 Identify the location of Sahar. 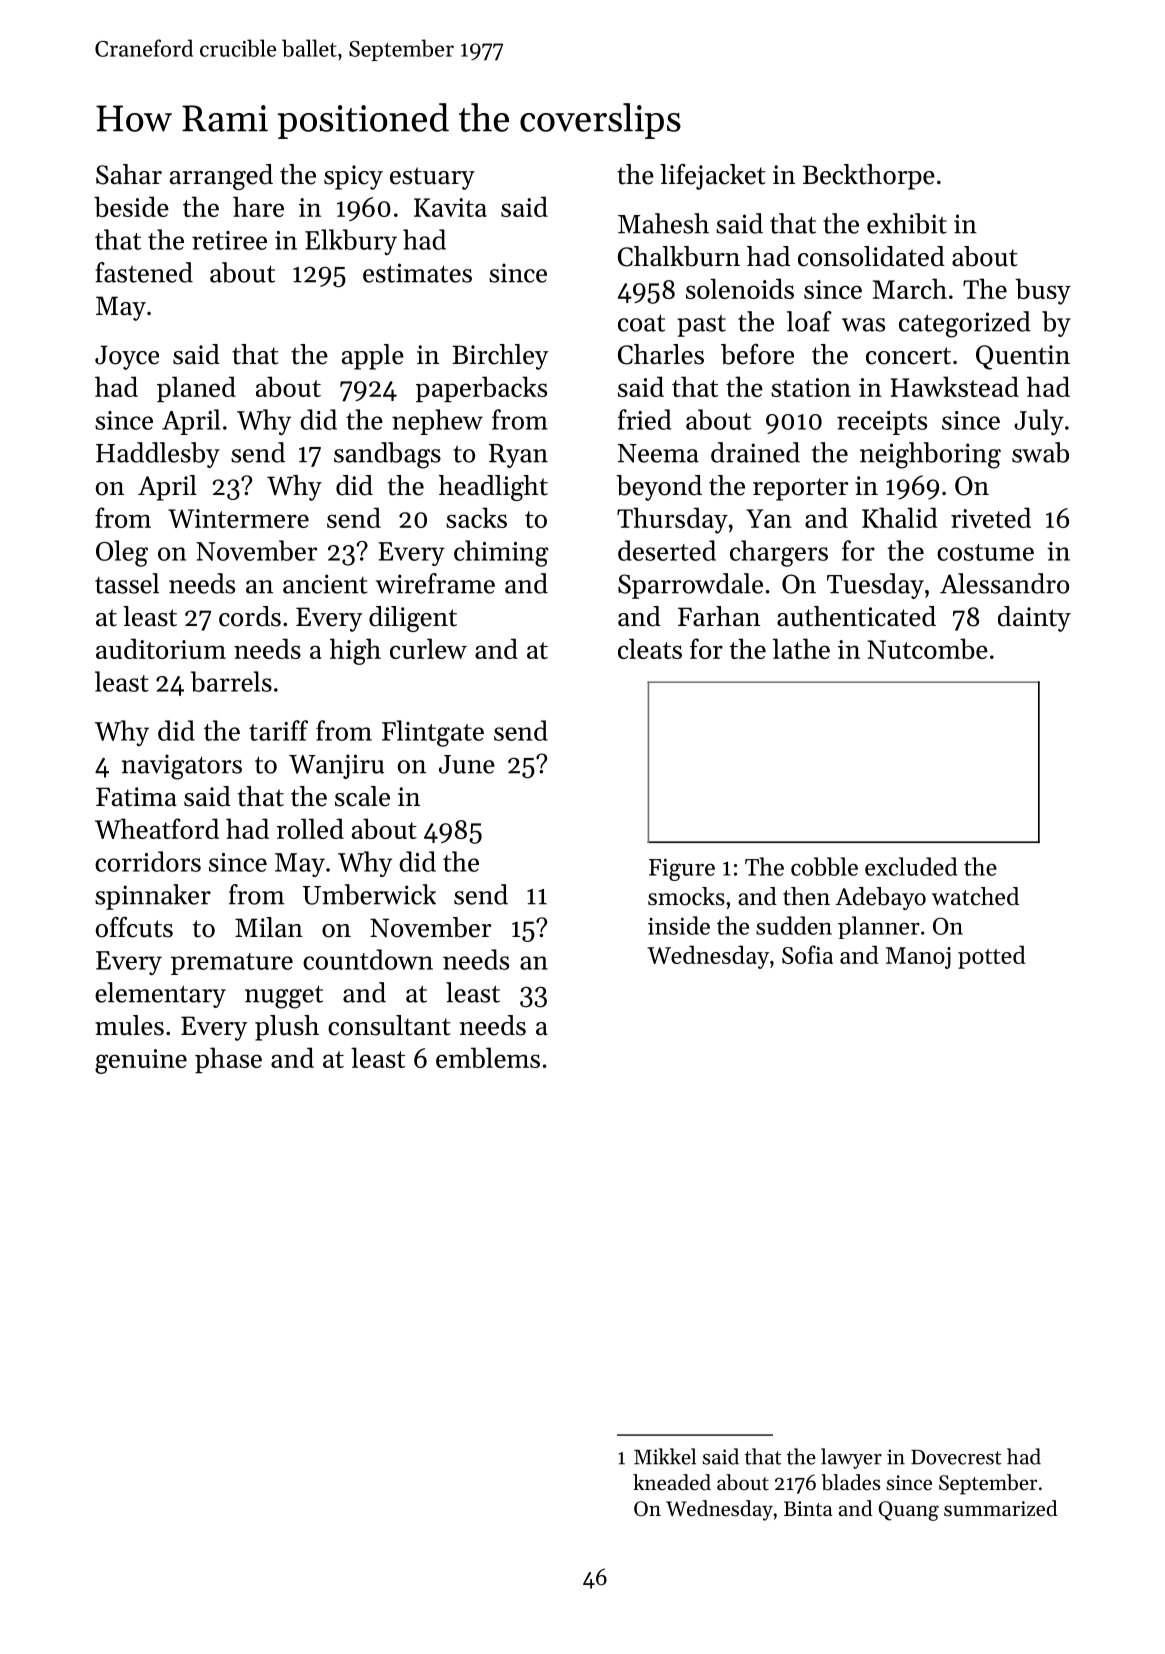
(129, 174).
